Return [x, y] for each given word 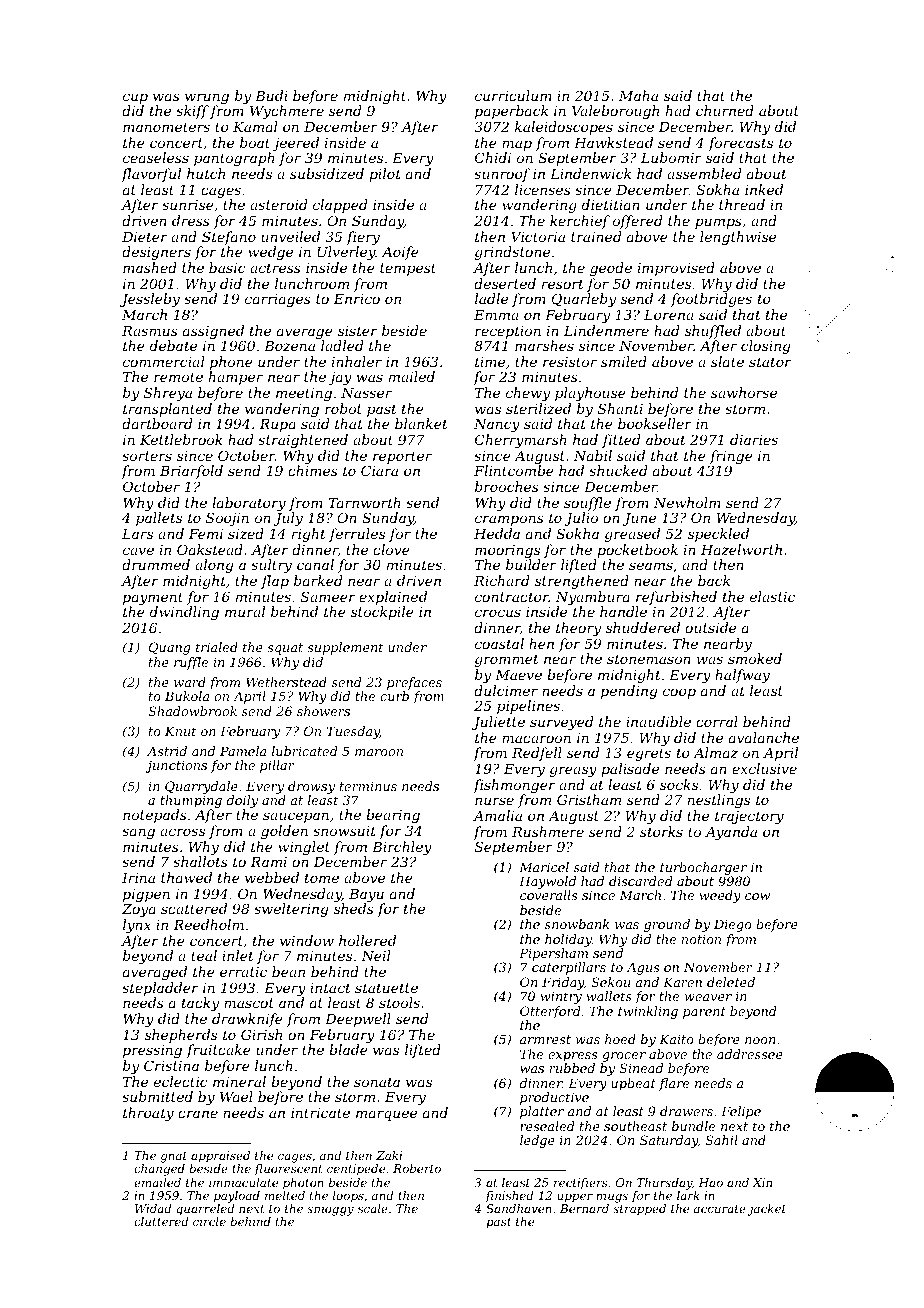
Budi [271, 95]
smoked [755, 658]
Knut [180, 731]
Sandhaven [519, 1208]
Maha [638, 95]
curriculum [513, 95]
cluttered [161, 1221]
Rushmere [548, 831]
